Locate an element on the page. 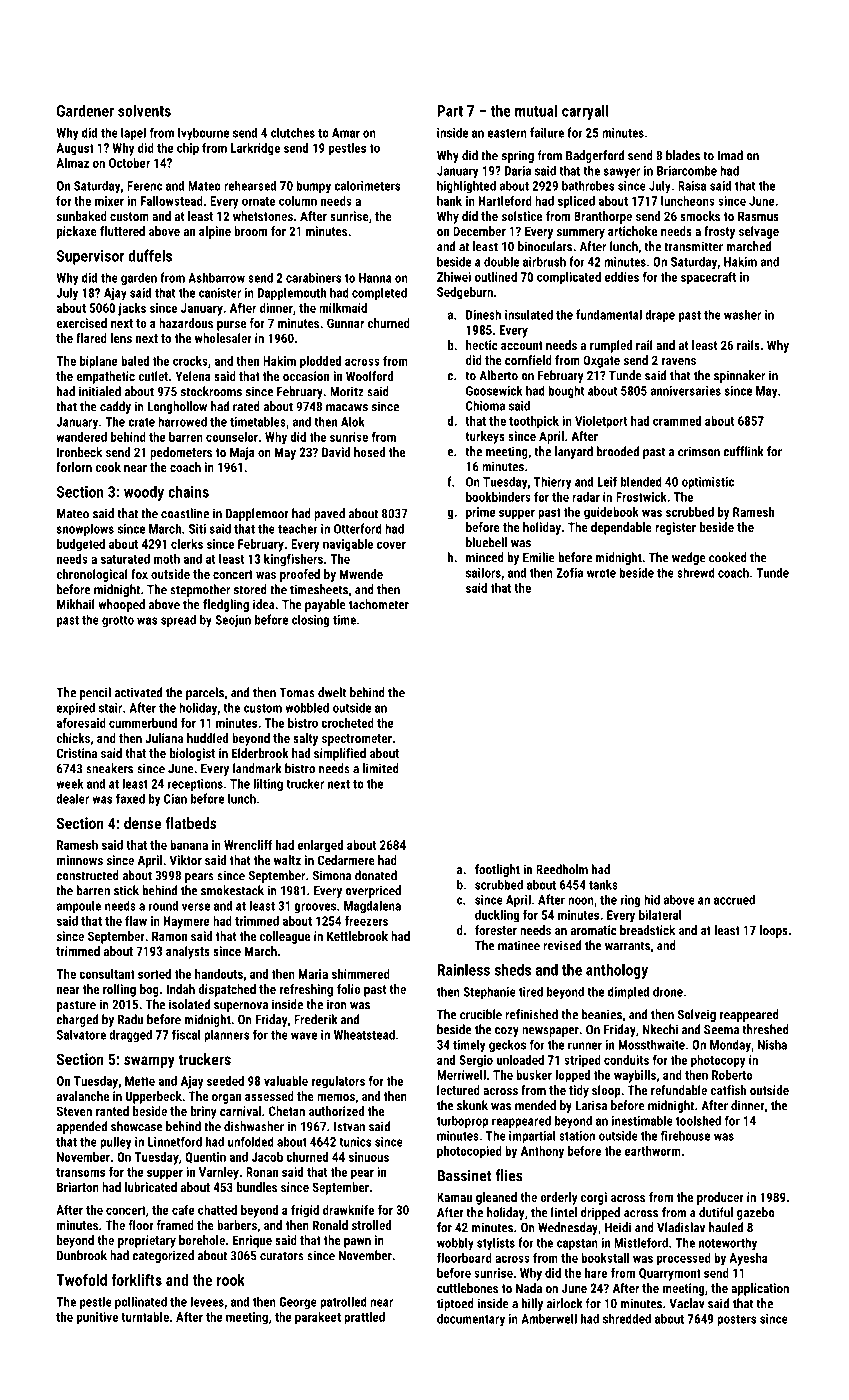 This image has height=1400, width=849. August is located at coordinates (75, 149).
